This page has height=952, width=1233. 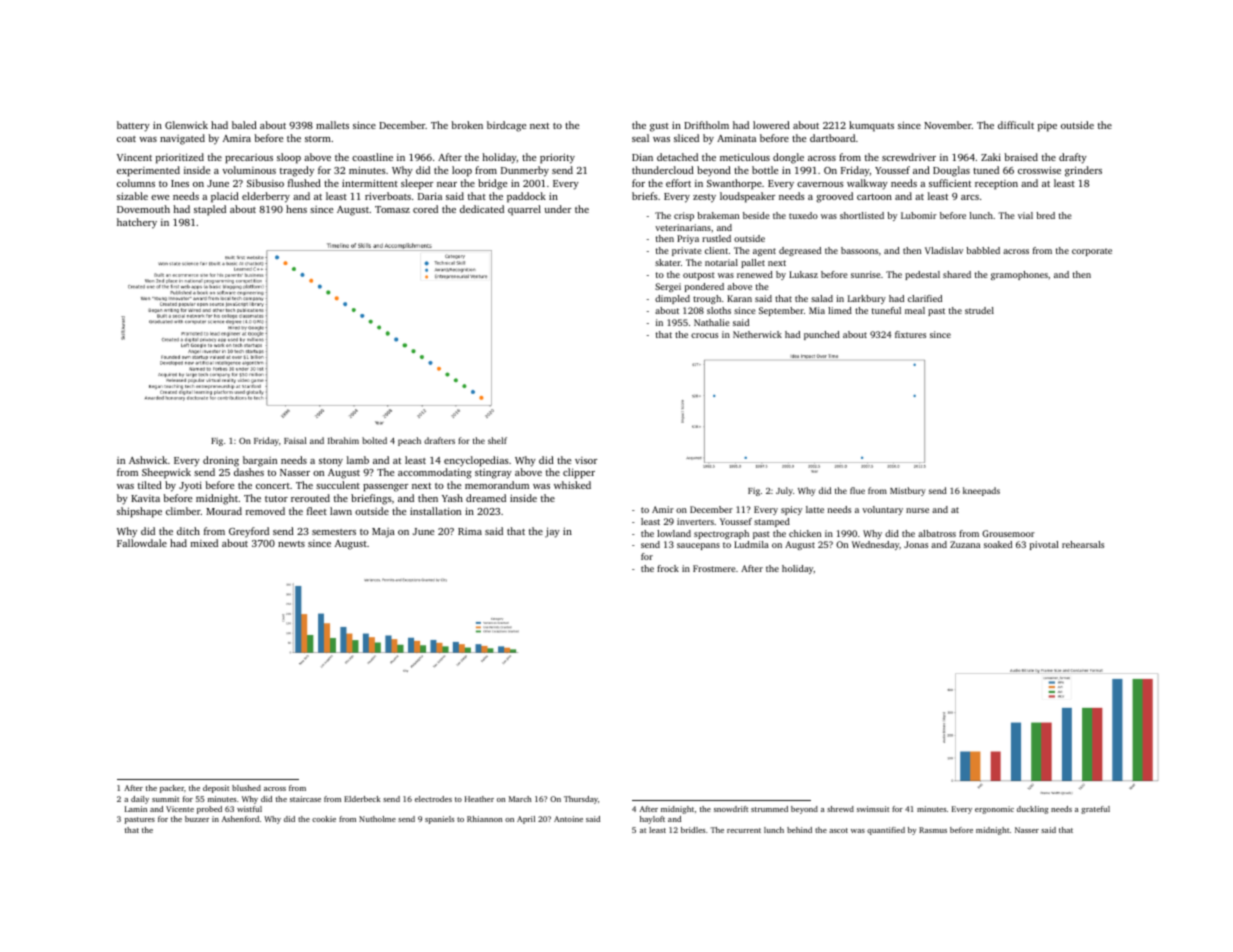 What do you see at coordinates (305, 799) in the page?
I see `staircase` at bounding box center [305, 799].
